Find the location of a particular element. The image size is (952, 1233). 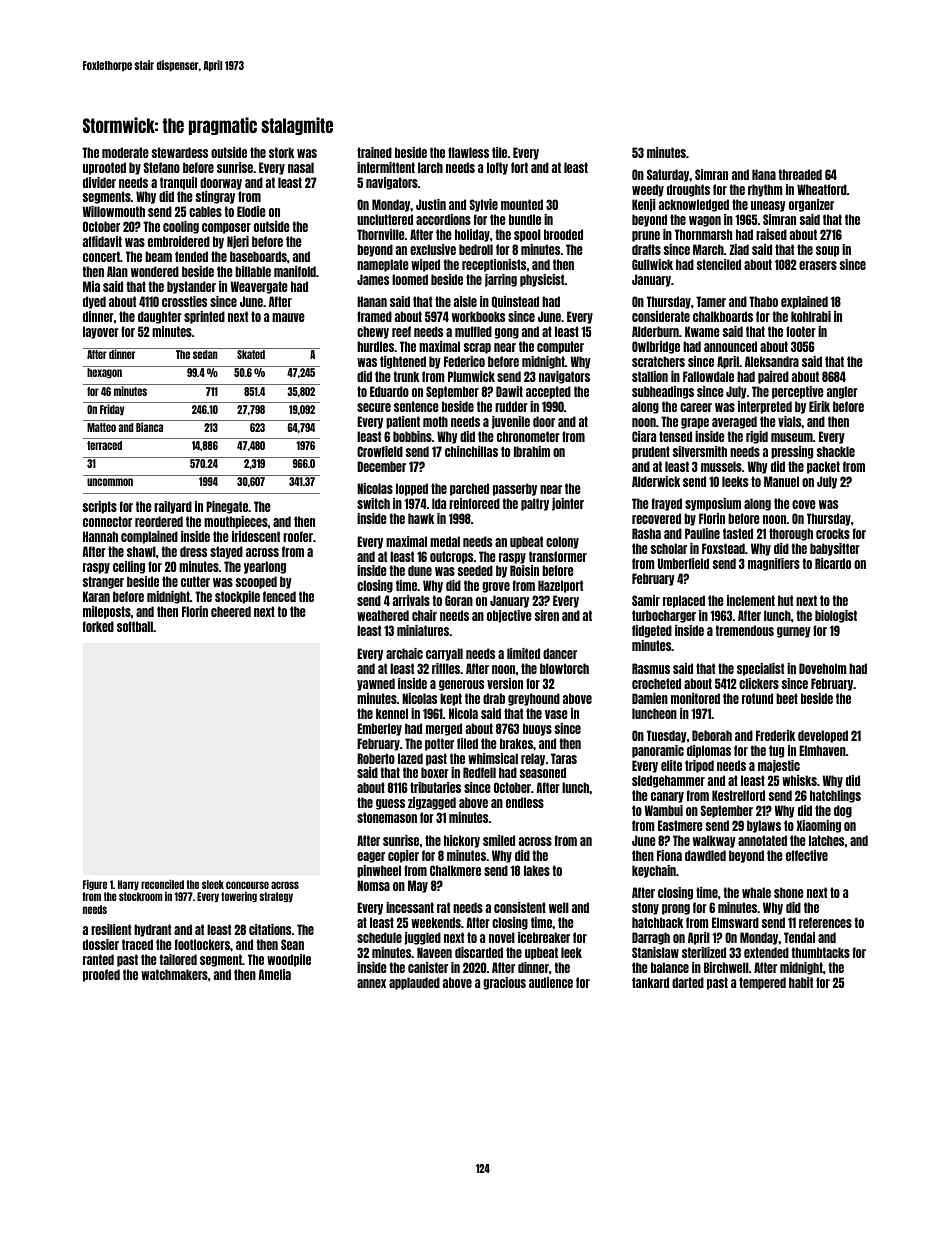

Doveholm is located at coordinates (823, 668).
